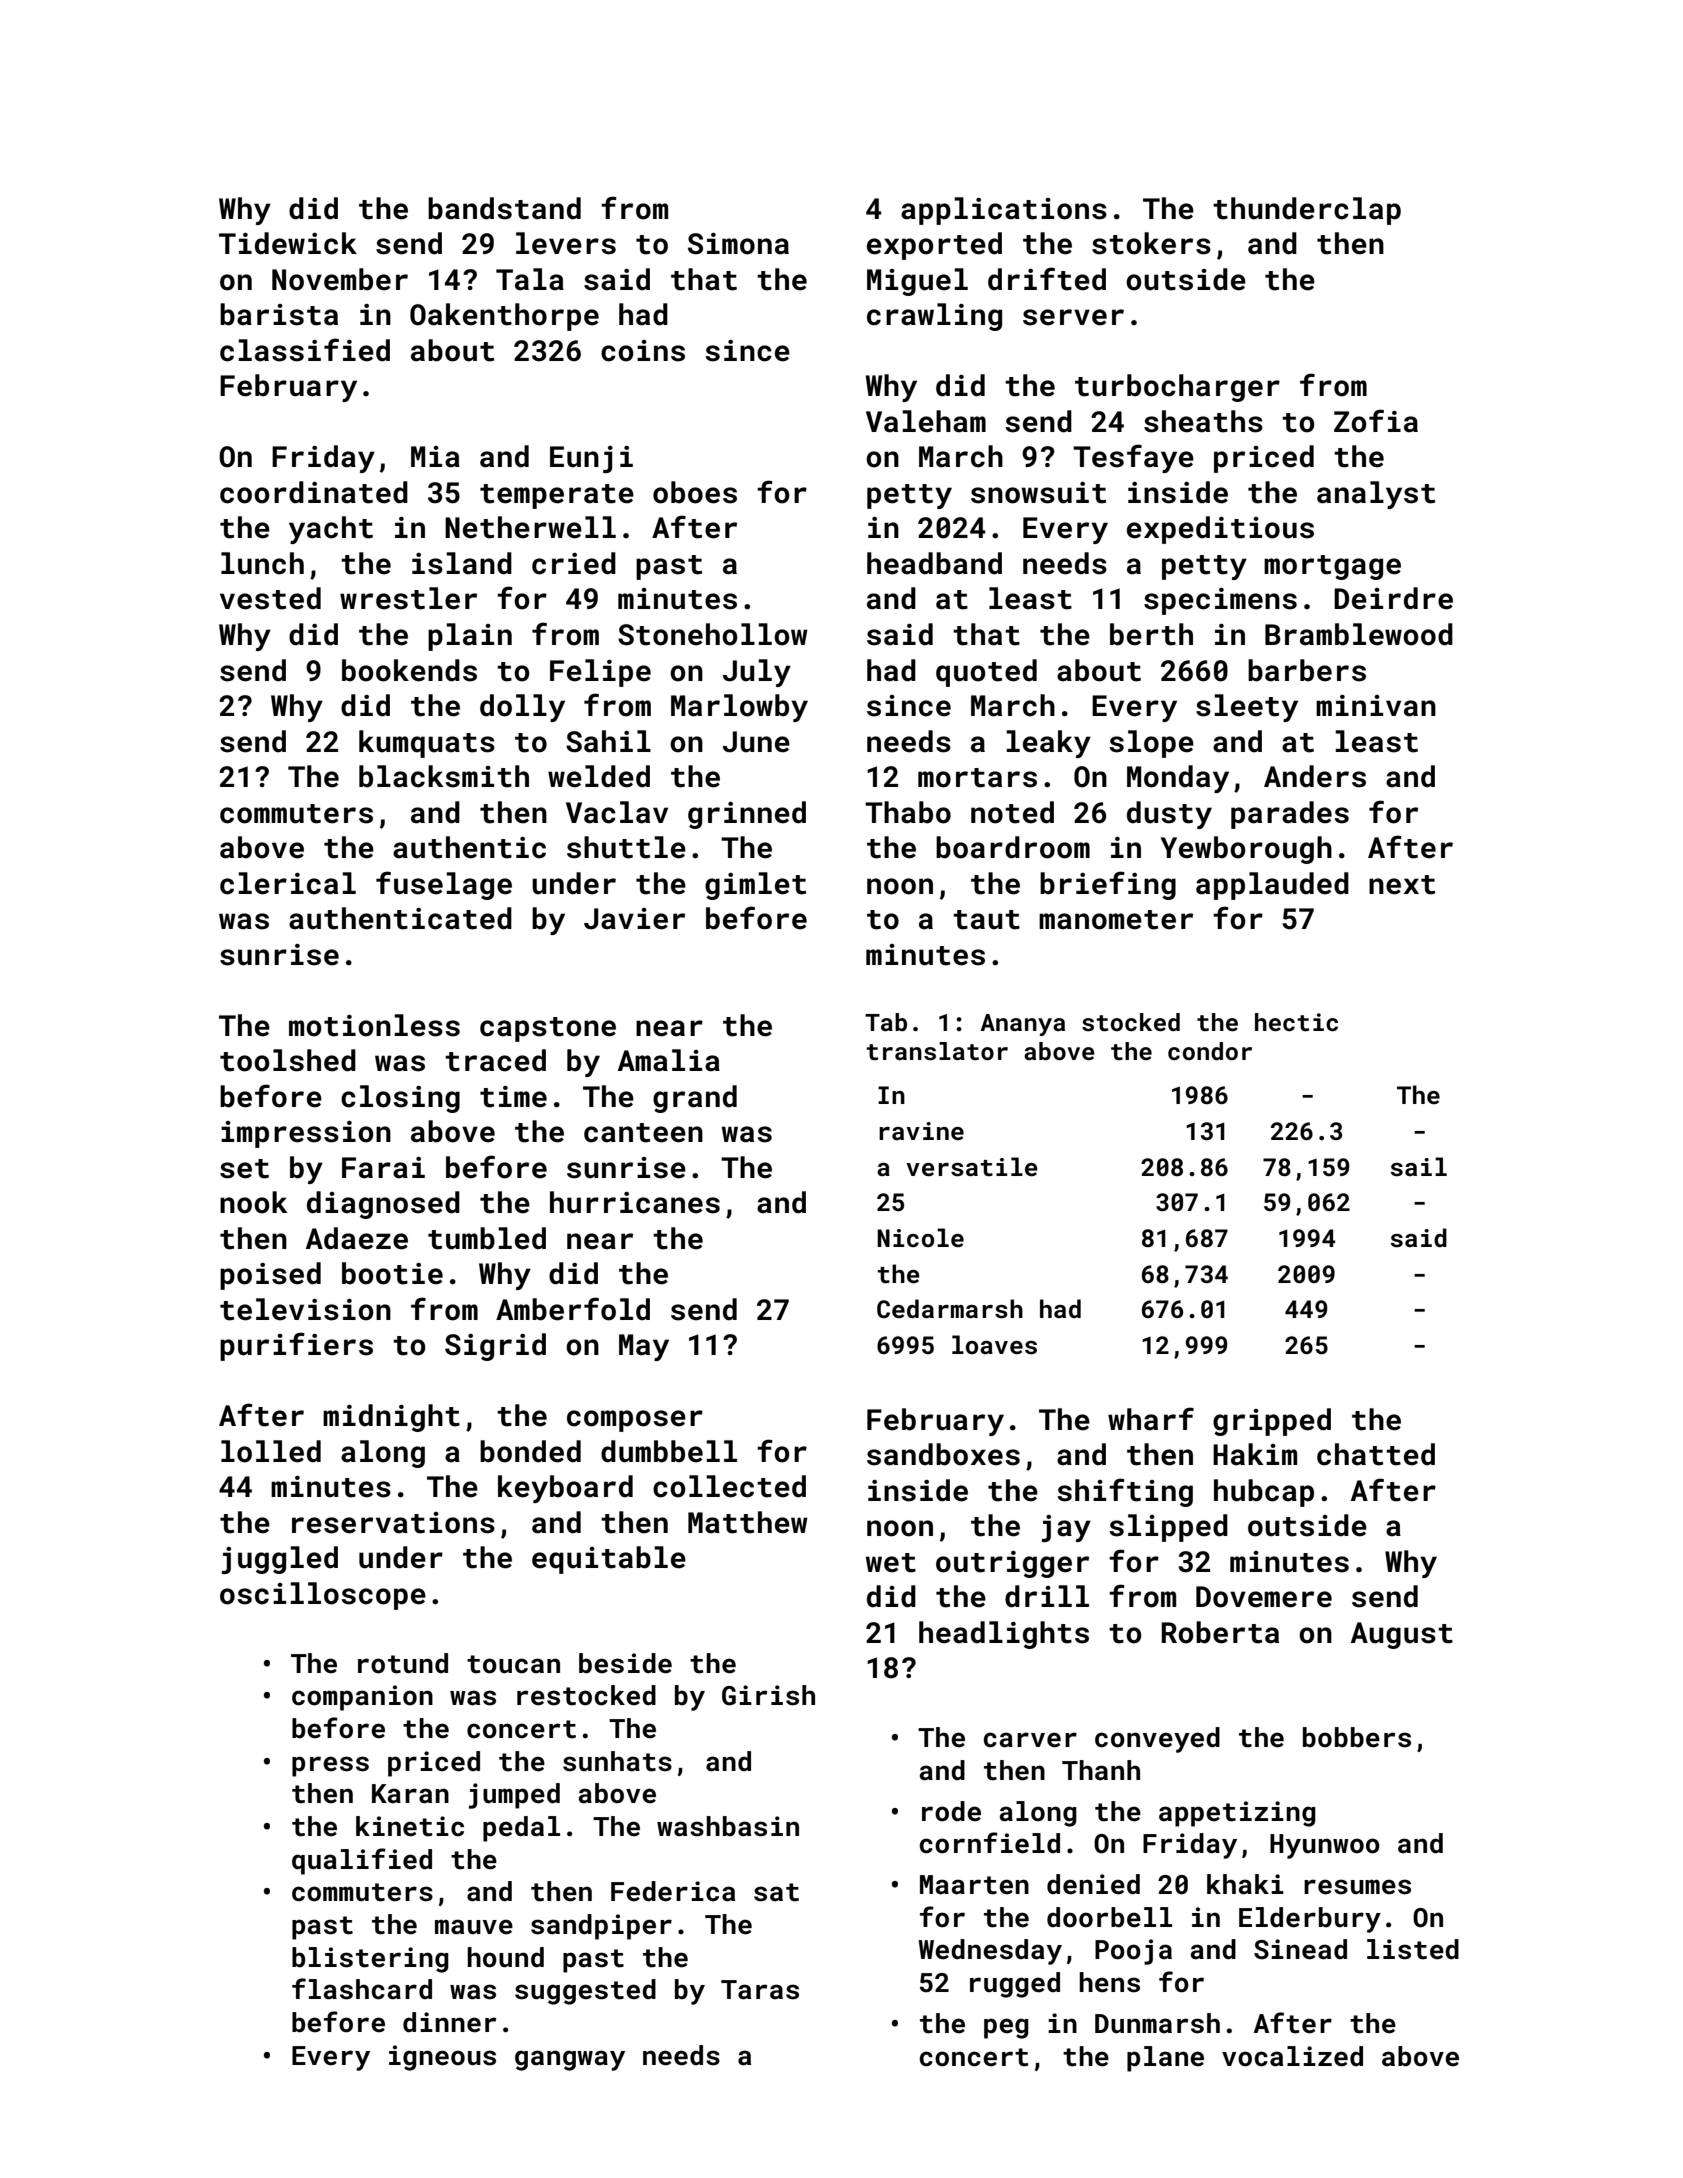 This page has height=2178, width=1683. What do you see at coordinates (530, 1451) in the page?
I see `bonded` at bounding box center [530, 1451].
